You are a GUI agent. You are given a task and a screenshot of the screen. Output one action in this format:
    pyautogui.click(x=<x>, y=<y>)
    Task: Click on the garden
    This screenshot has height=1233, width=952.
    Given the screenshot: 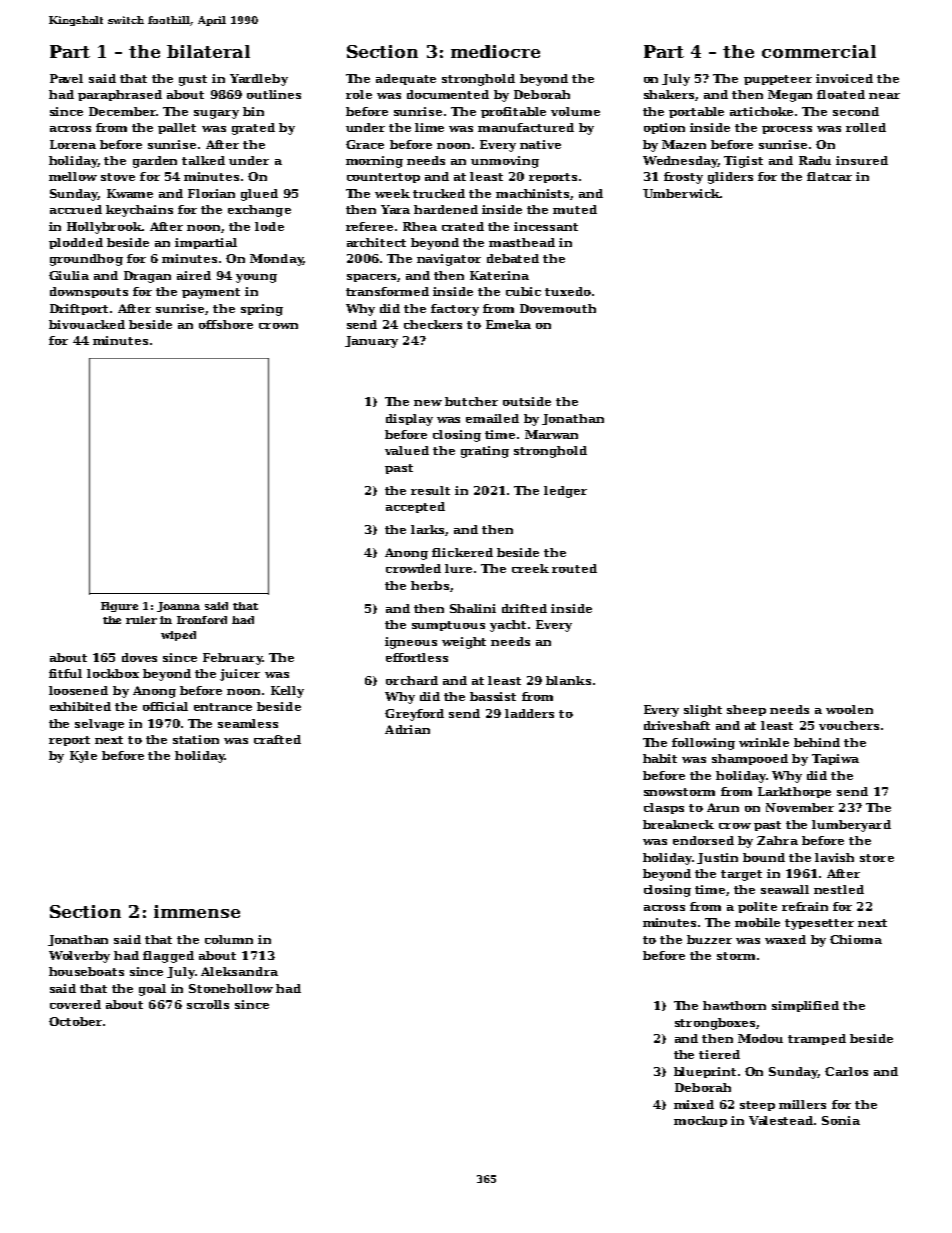 What is the action you would take?
    pyautogui.click(x=155, y=162)
